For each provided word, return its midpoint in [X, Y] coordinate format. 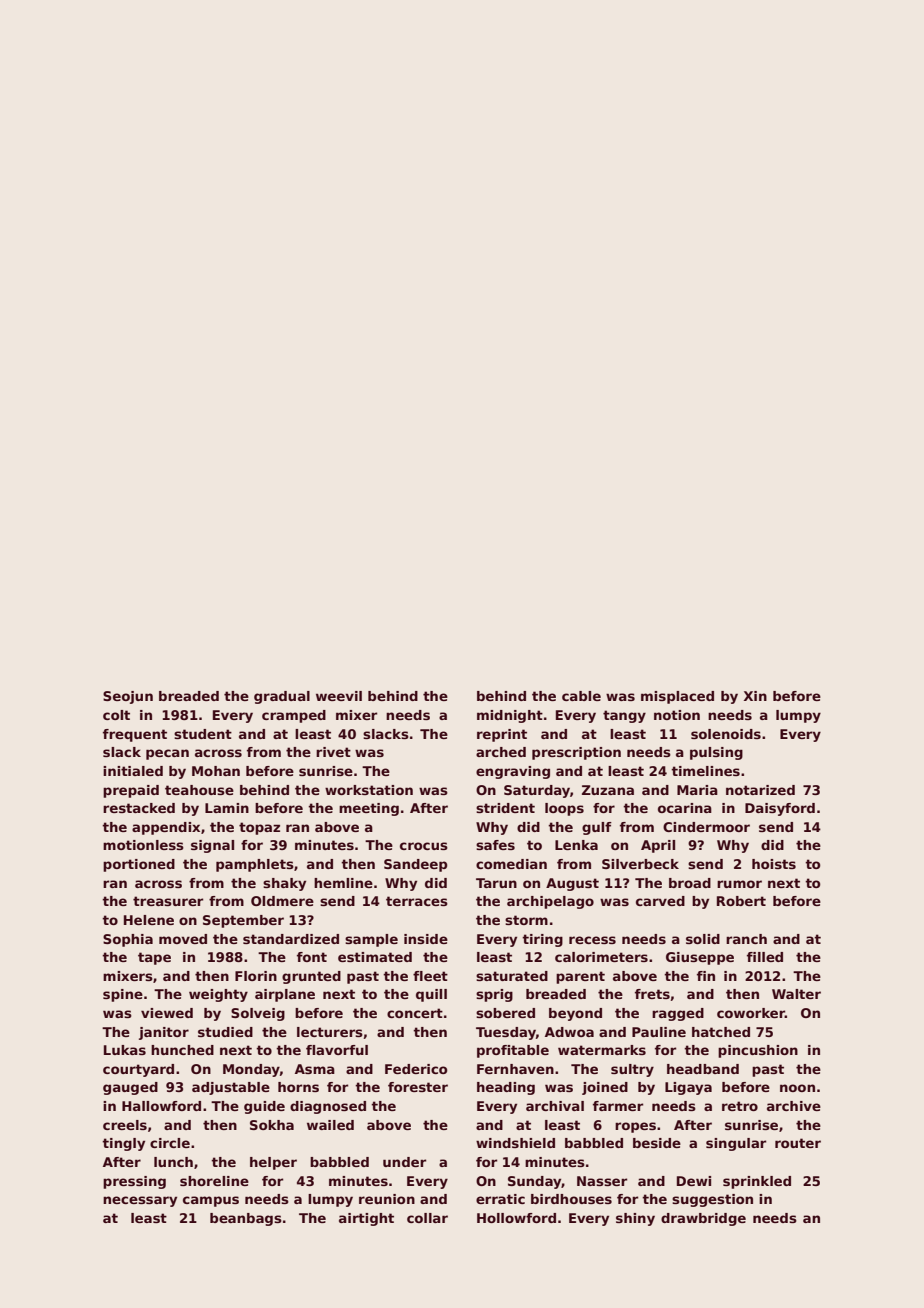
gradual [282, 697]
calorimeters [601, 957]
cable [581, 696]
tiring [542, 940]
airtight [366, 1219]
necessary [140, 1201]
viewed [167, 1013]
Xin [755, 696]
